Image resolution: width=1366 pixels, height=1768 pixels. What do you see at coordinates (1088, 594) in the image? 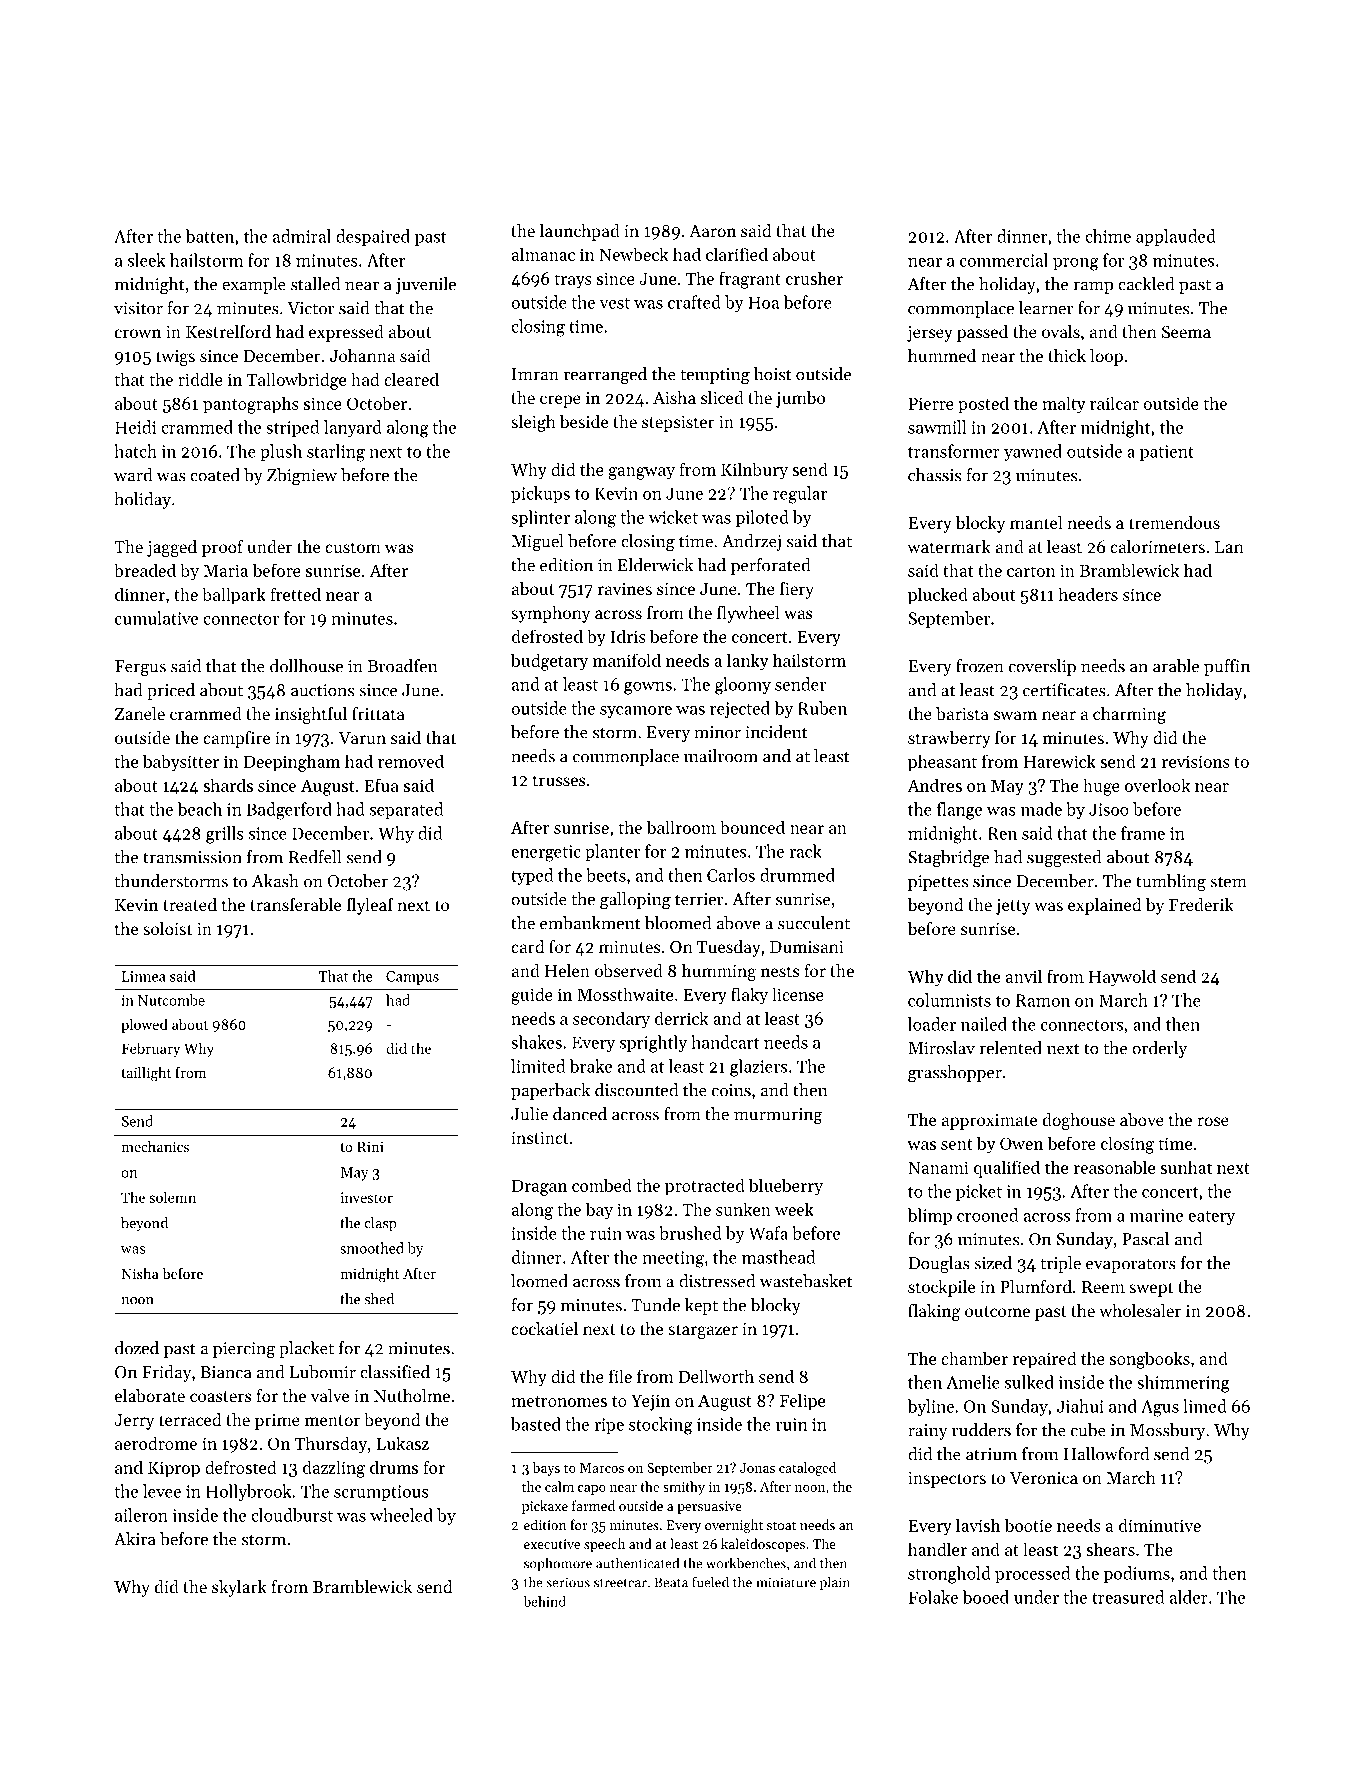
I see `headers` at bounding box center [1088, 594].
